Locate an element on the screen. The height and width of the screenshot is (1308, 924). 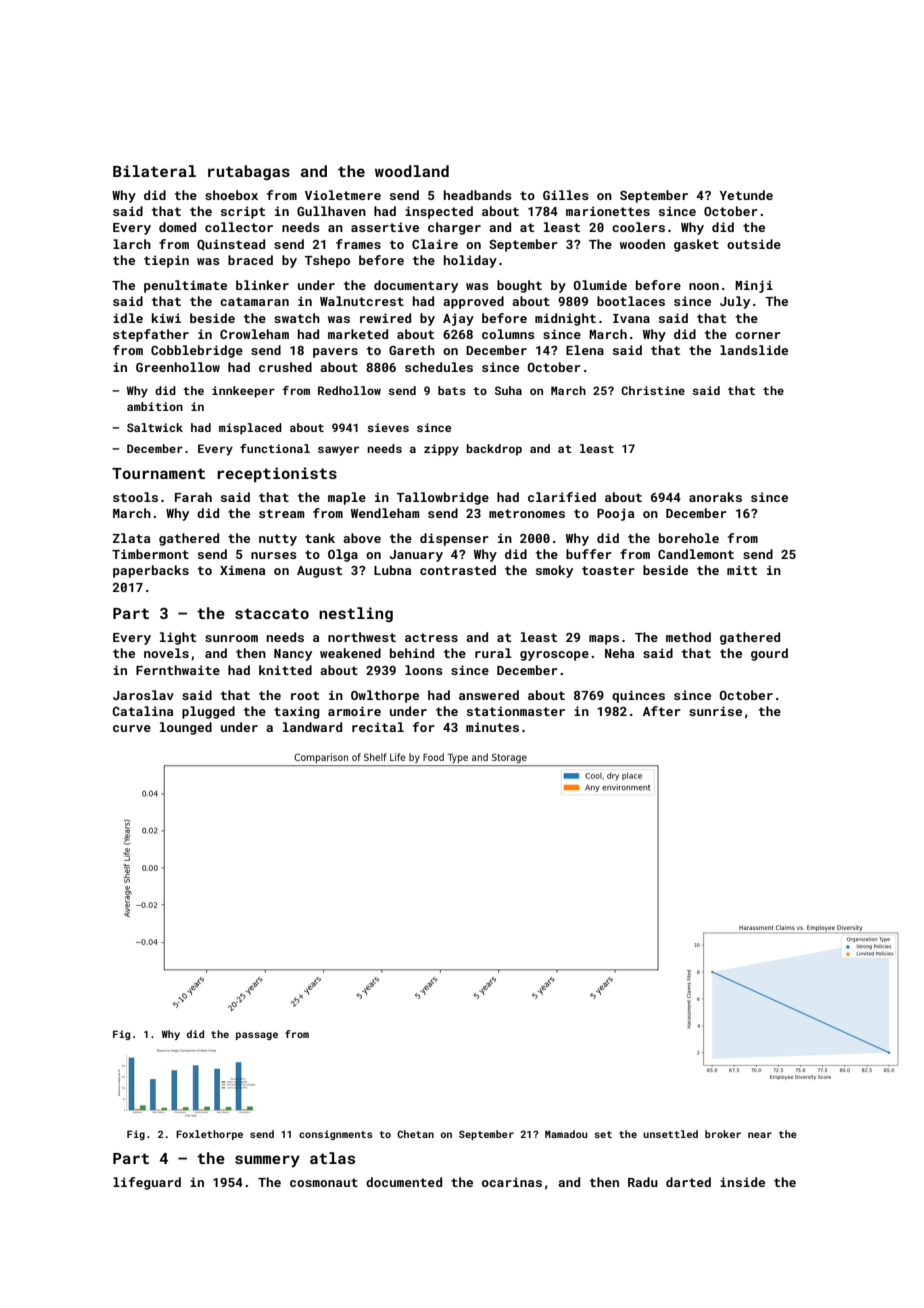
mitt is located at coordinates (742, 570).
